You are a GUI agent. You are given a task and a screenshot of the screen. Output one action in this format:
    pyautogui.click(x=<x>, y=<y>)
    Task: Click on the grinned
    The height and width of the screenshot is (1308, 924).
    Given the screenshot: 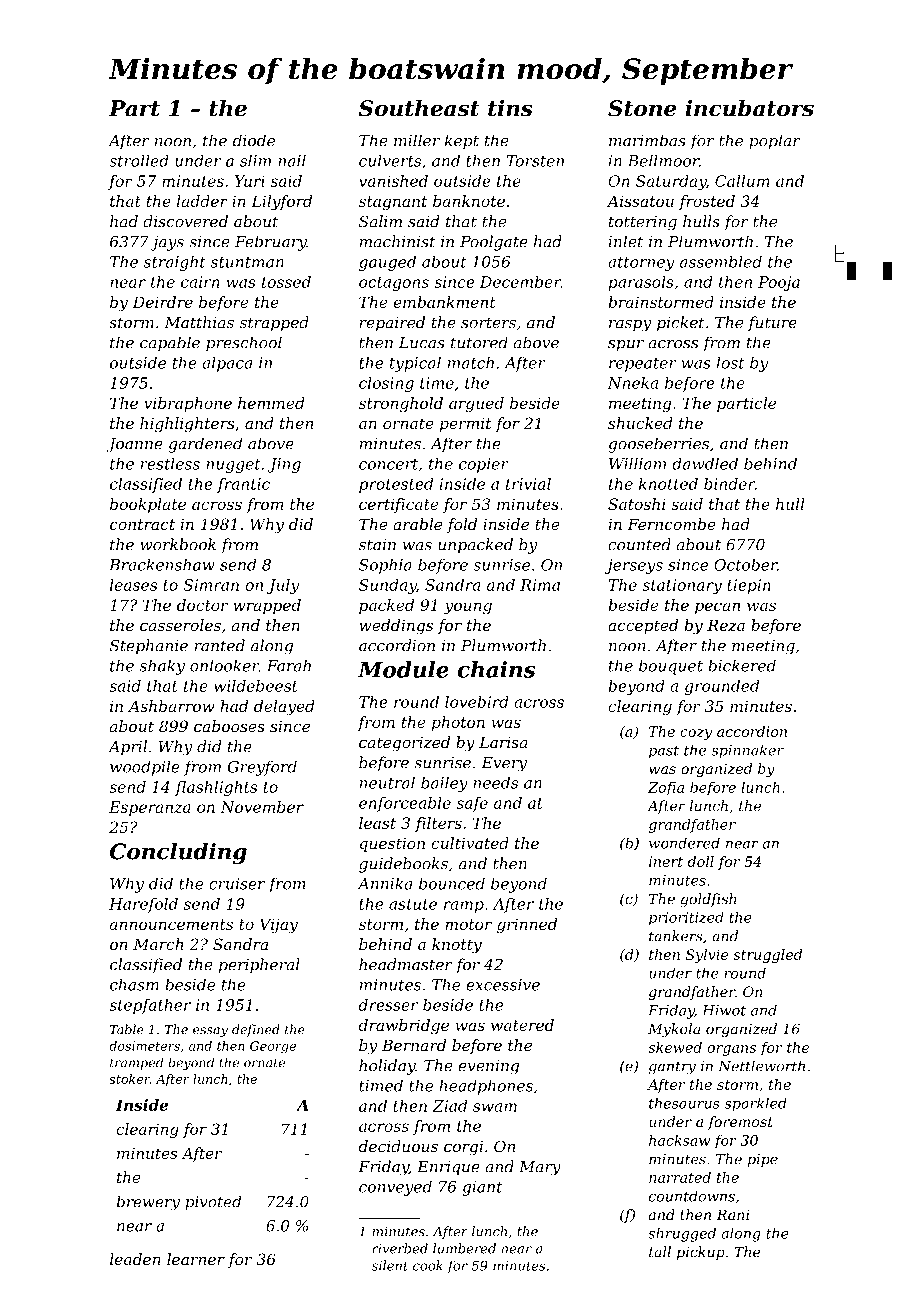 What is the action you would take?
    pyautogui.click(x=527, y=926)
